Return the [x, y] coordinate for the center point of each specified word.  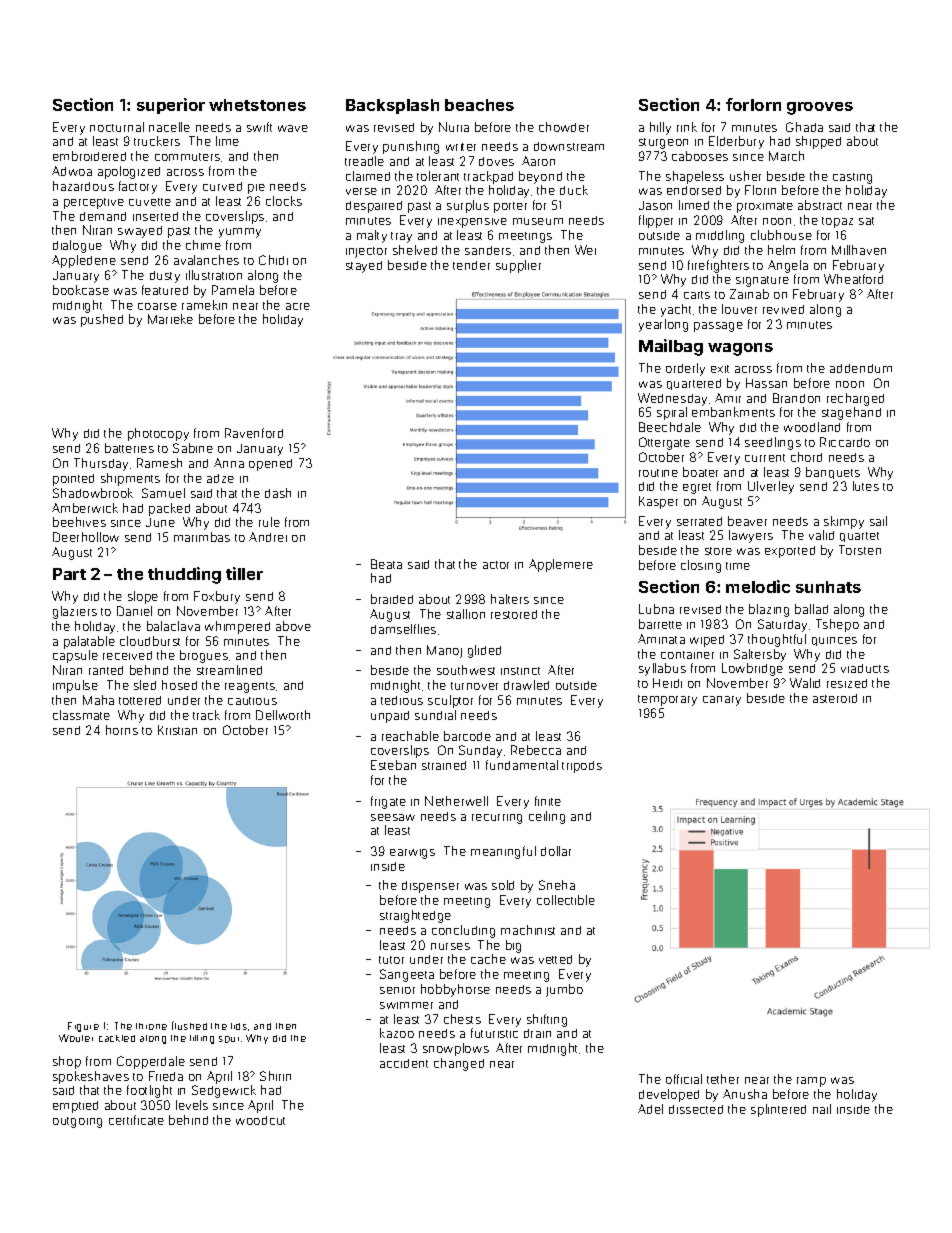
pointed [73, 480]
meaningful [503, 852]
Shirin [275, 1076]
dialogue [77, 246]
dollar [556, 851]
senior [397, 990]
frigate [388, 802]
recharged [855, 399]
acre [298, 306]
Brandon [796, 398]
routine [658, 473]
